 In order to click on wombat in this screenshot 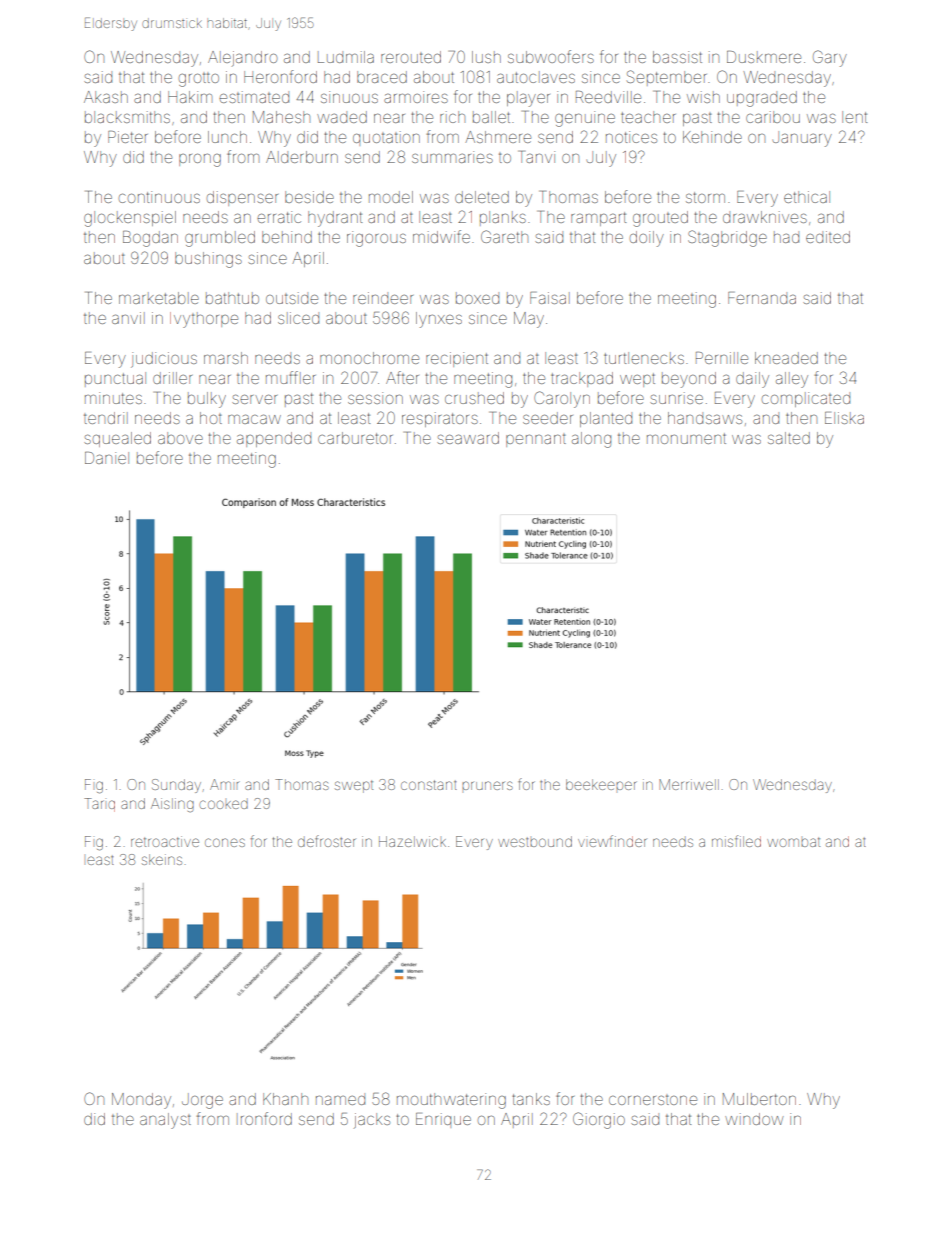, I will do `click(793, 842)`.
